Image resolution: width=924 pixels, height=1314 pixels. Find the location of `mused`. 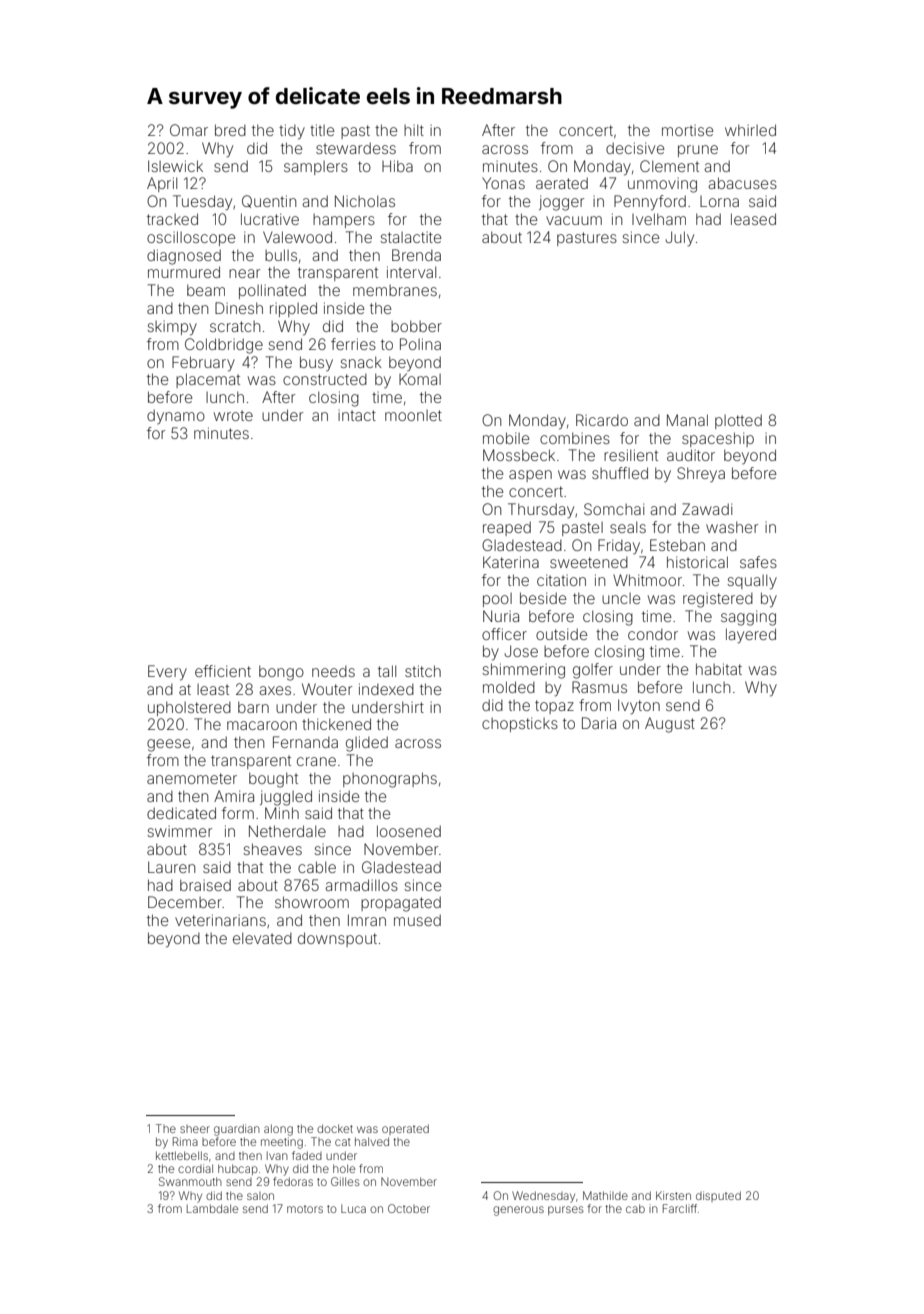

mused is located at coordinates (417, 920).
